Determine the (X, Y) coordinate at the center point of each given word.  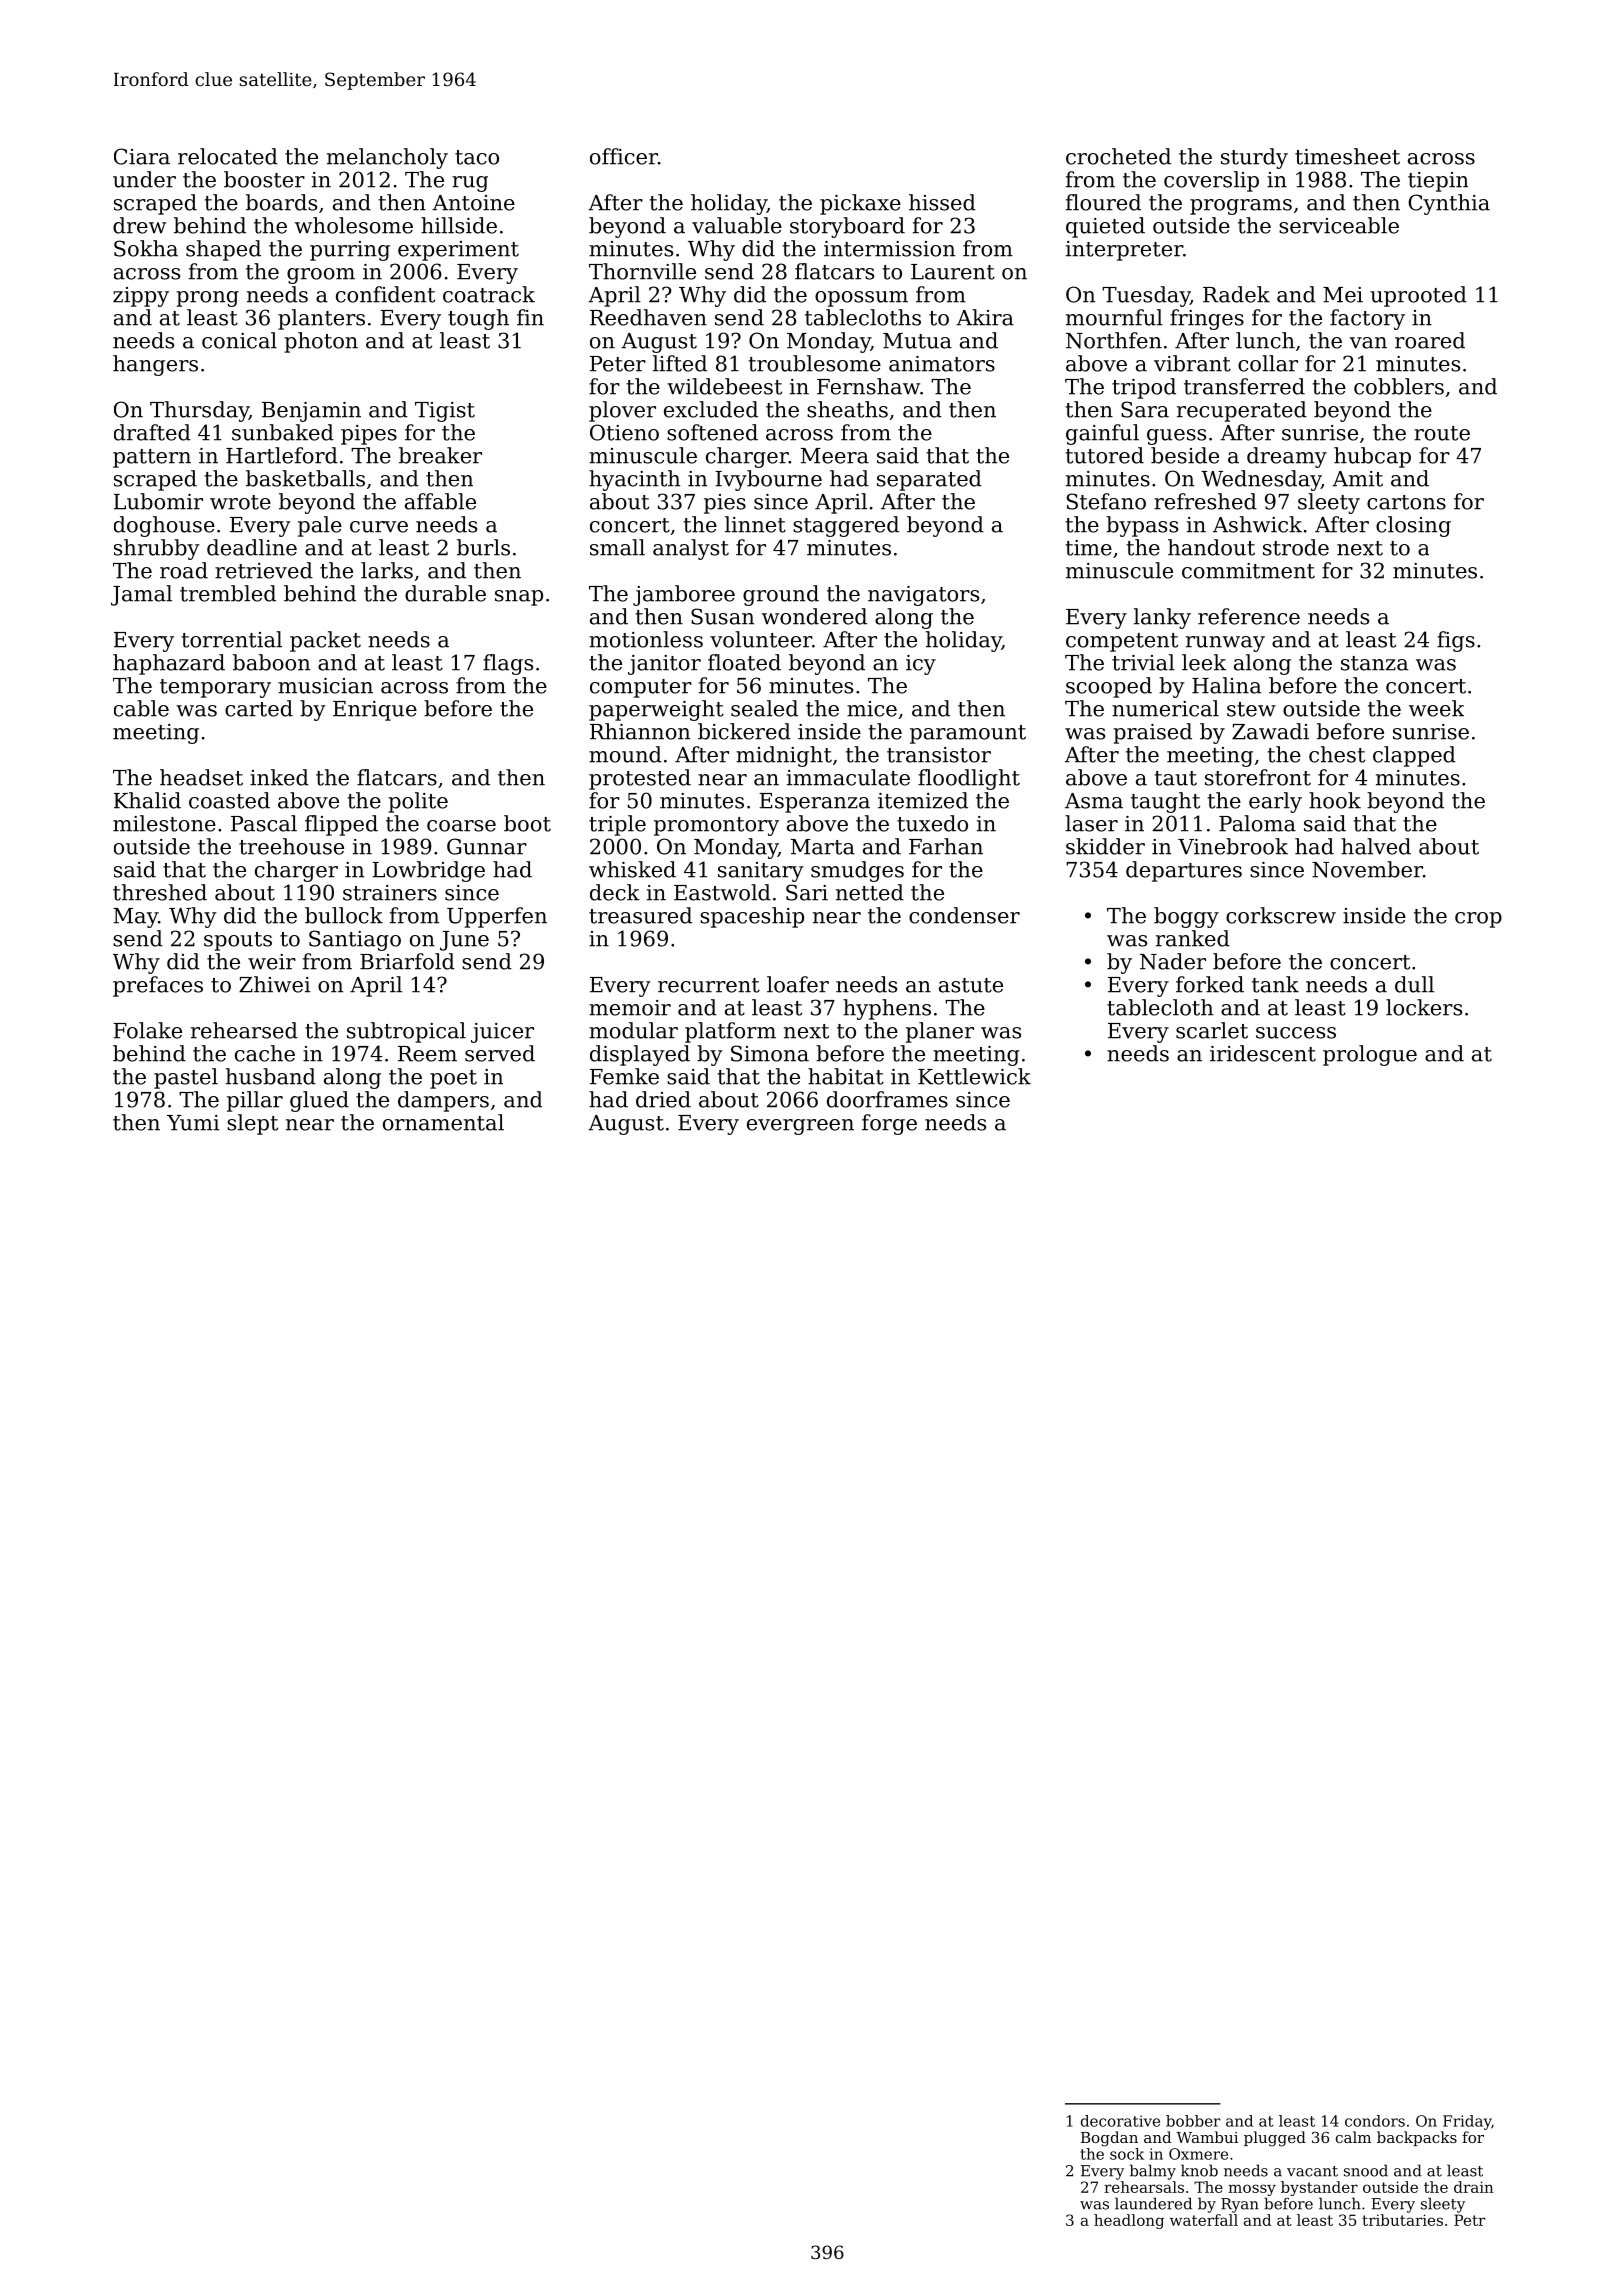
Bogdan (1109, 2139)
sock (1127, 2154)
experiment (458, 251)
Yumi (193, 1123)
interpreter (1124, 251)
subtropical (406, 1032)
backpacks (1417, 2138)
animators (942, 364)
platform (730, 1032)
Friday (1467, 2122)
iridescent (1263, 1053)
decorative (1120, 2121)
